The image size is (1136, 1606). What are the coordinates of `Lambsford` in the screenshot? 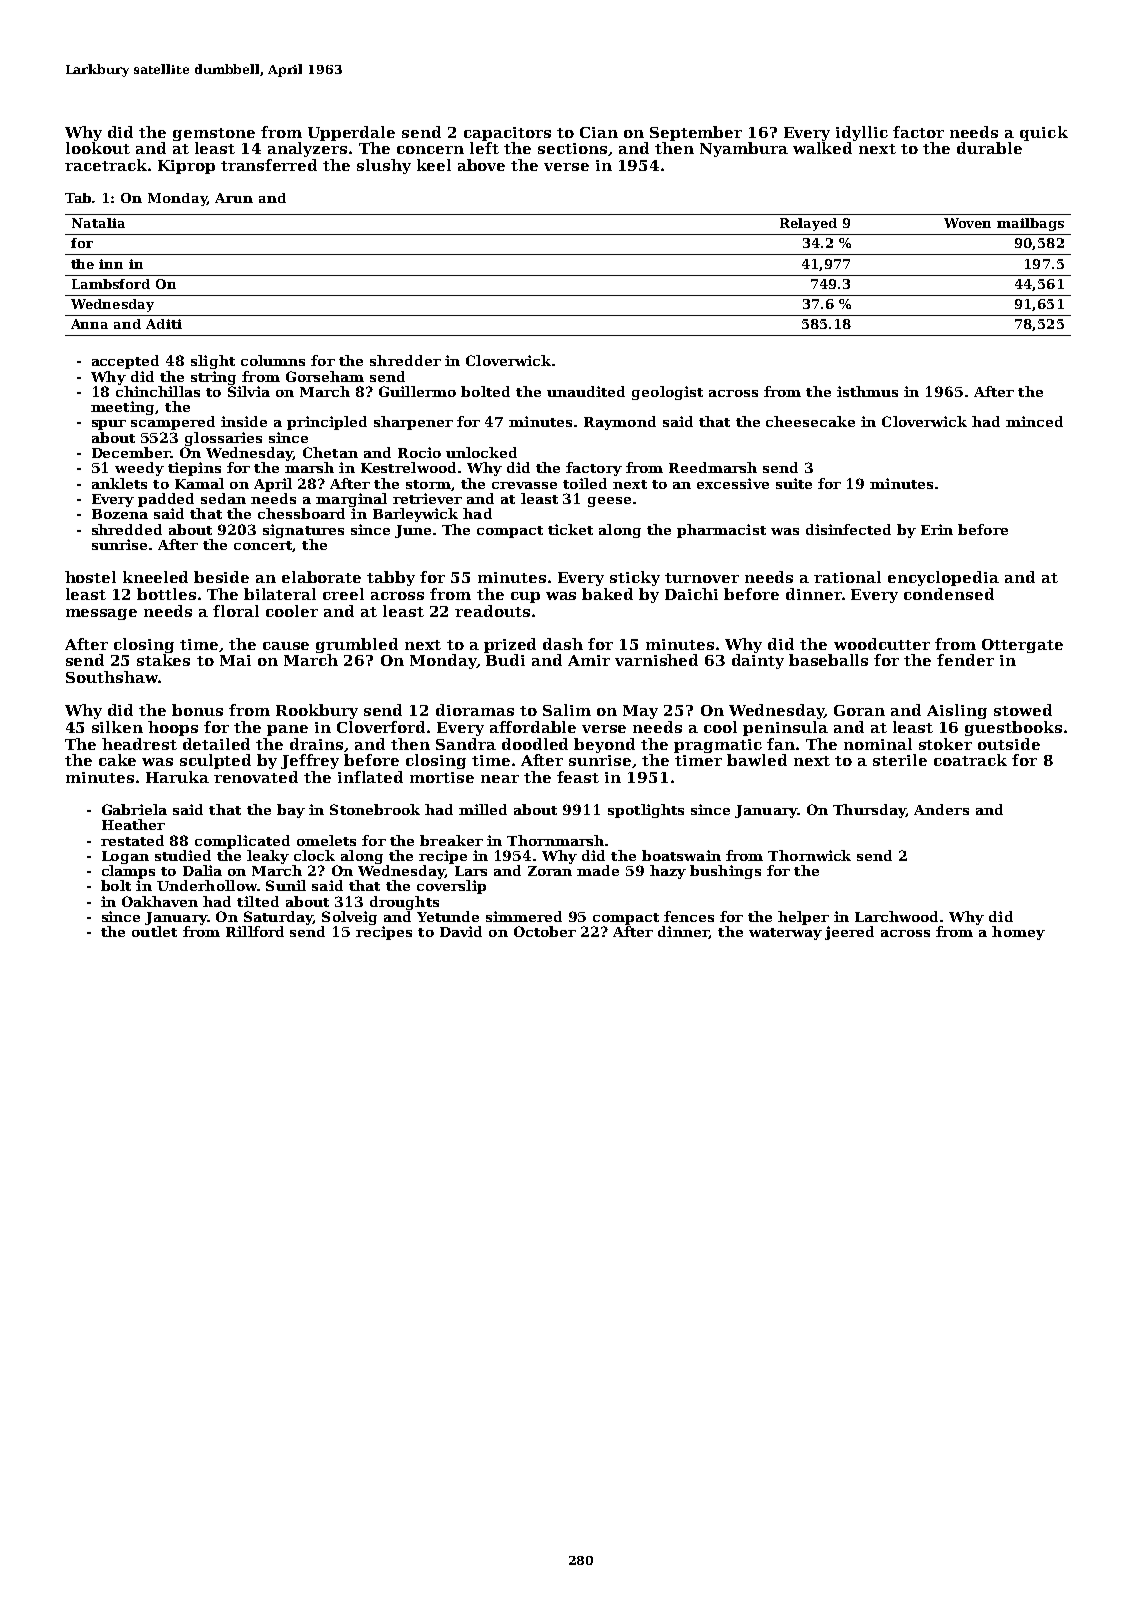 It's located at (111, 284).
